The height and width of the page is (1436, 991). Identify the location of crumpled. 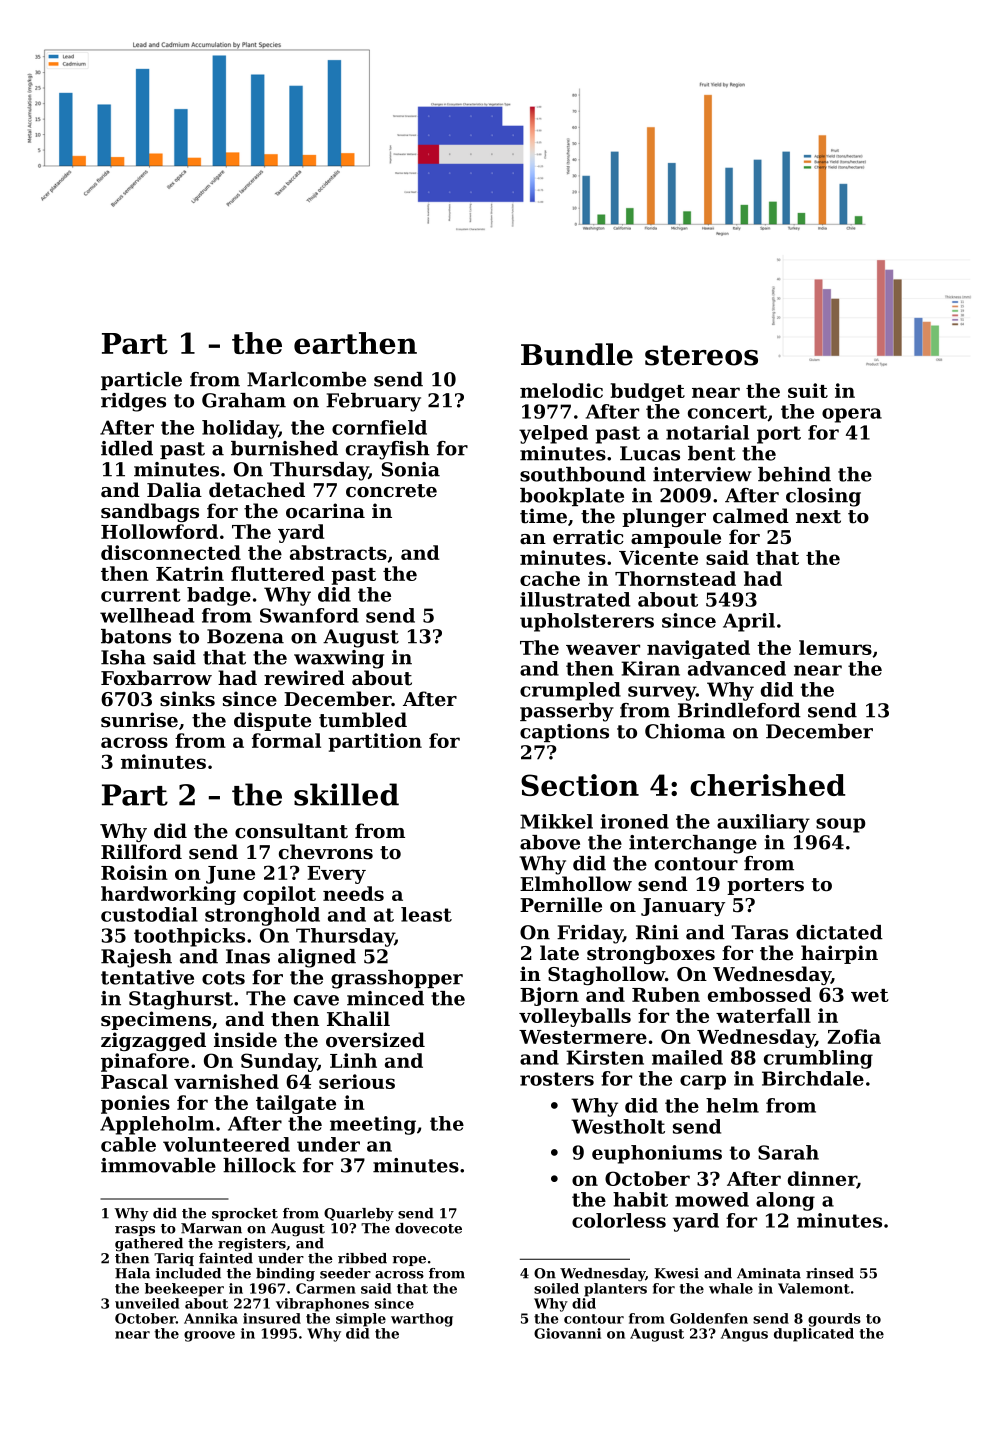
(570, 691).
